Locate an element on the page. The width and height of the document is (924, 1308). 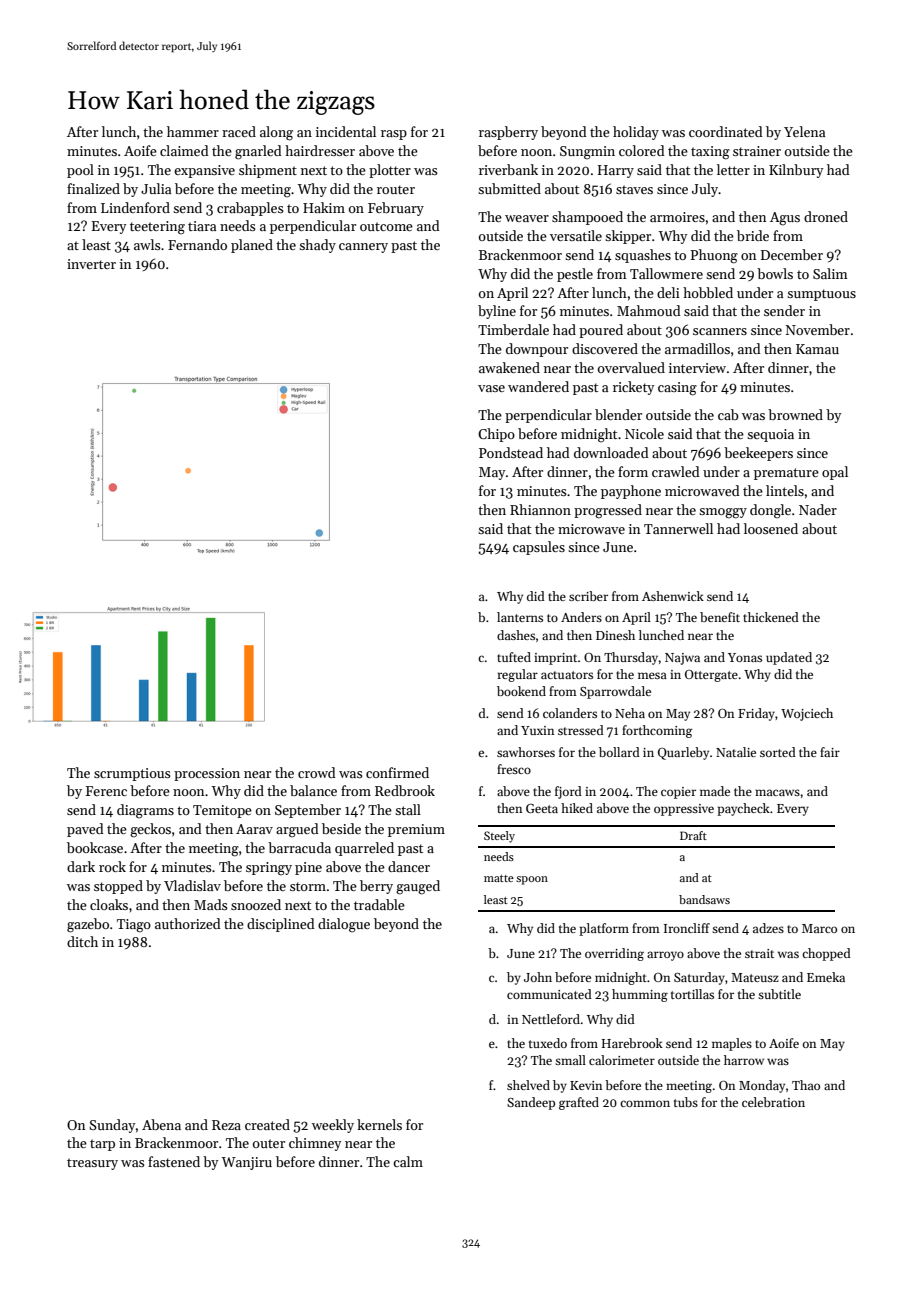
Geeta is located at coordinates (542, 808).
